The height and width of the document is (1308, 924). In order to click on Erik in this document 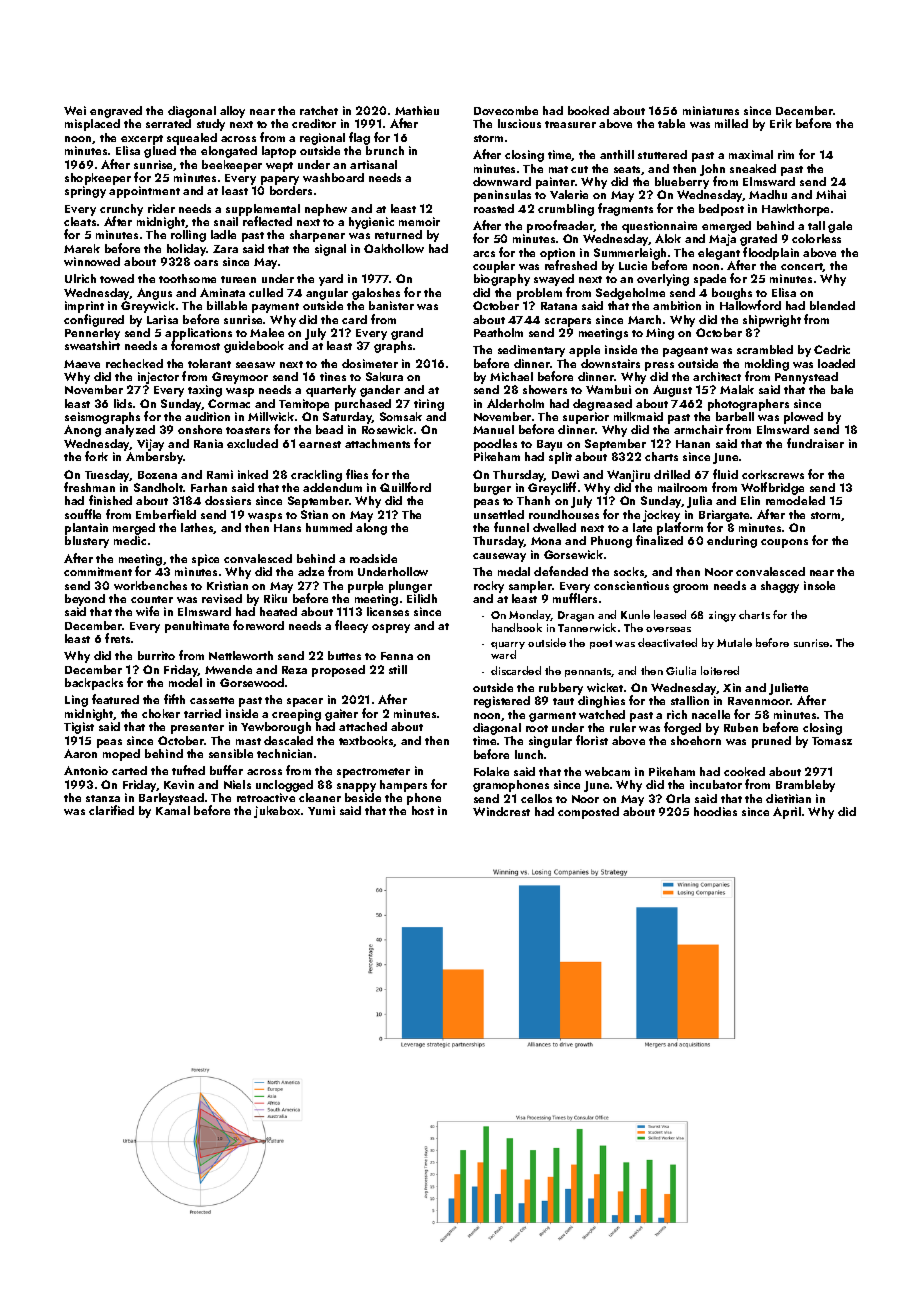, I will do `click(781, 123)`.
